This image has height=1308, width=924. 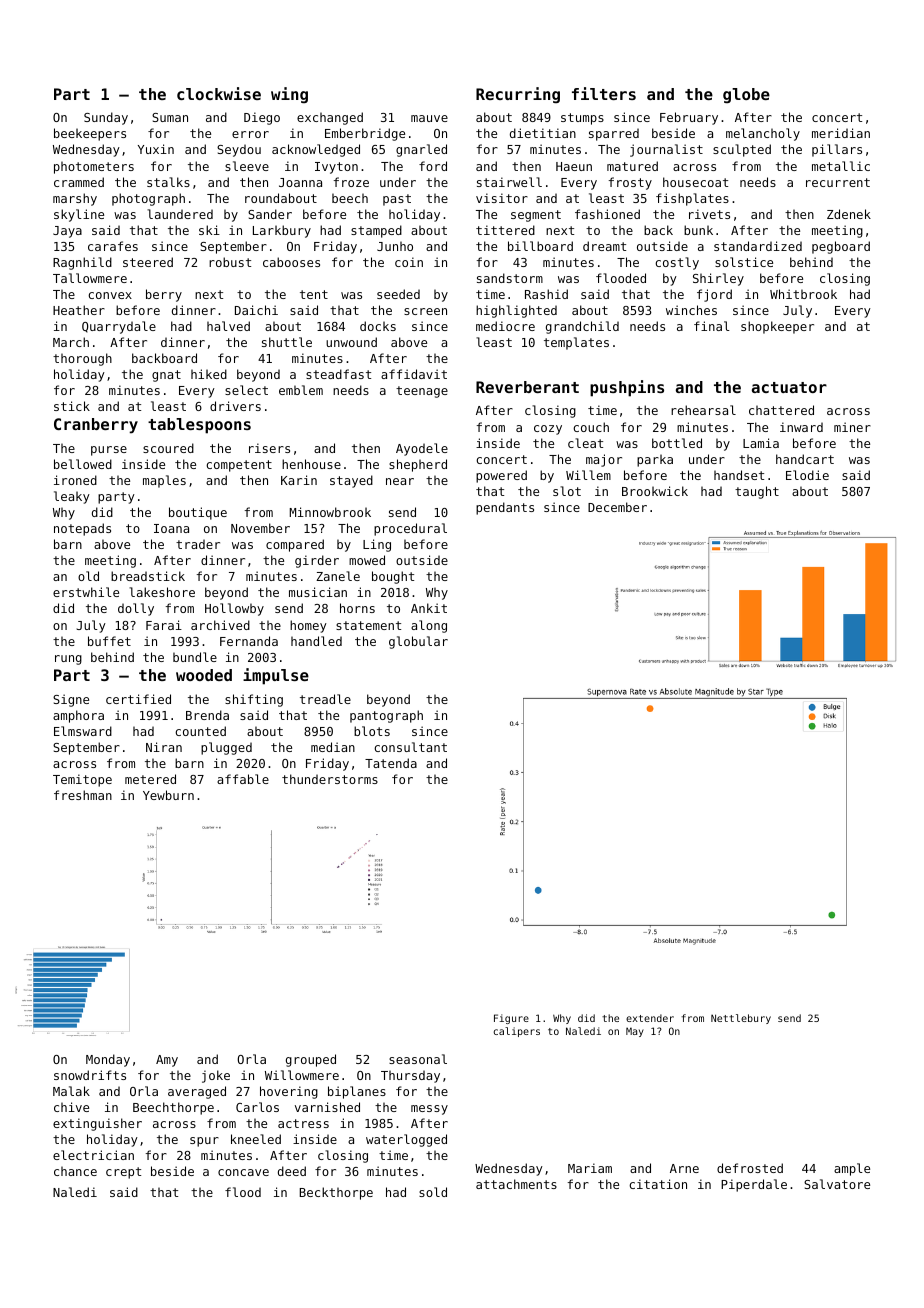 What do you see at coordinates (311, 1060) in the image?
I see `grouped` at bounding box center [311, 1060].
